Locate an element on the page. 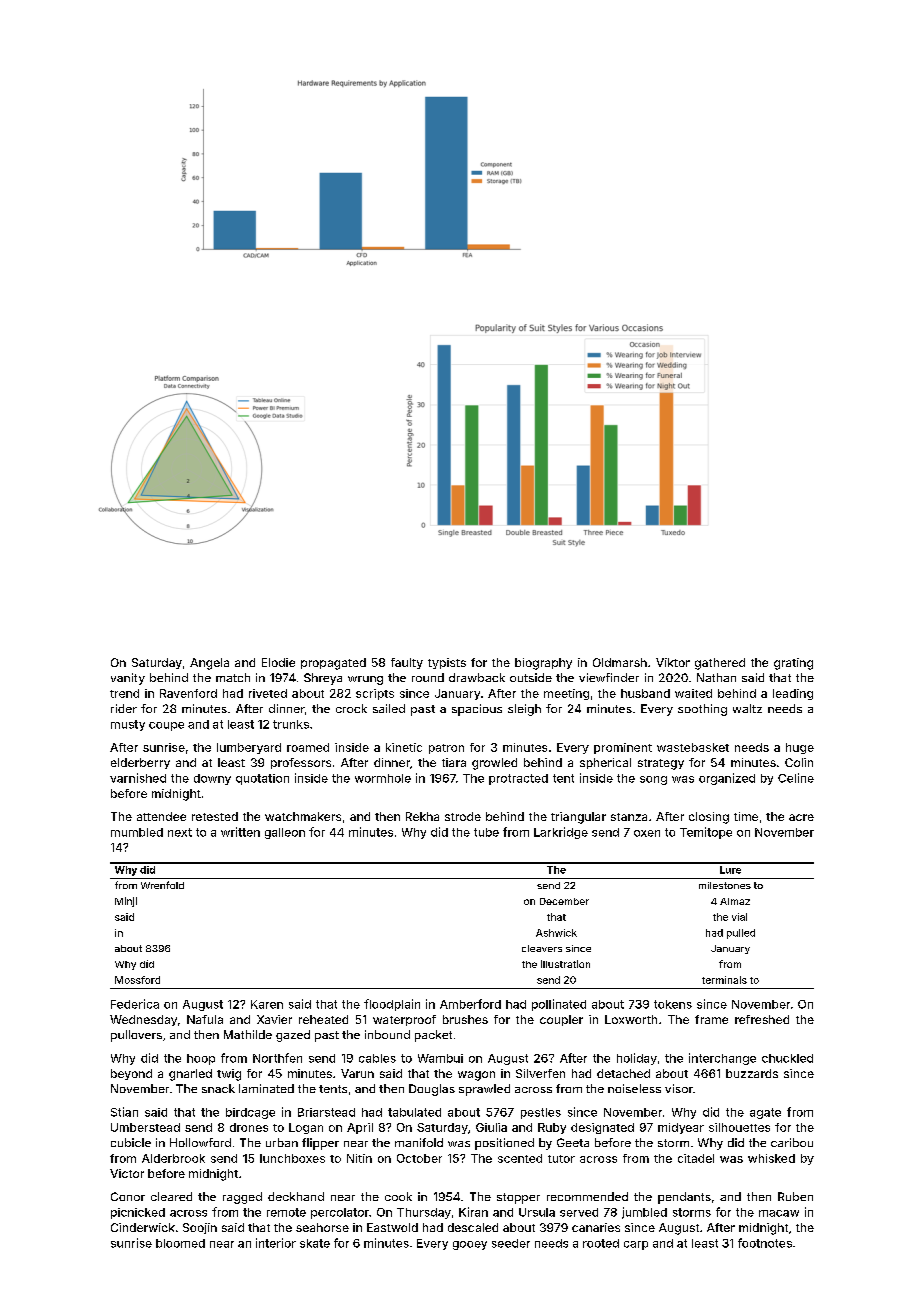  bloomed is located at coordinates (180, 1243).
